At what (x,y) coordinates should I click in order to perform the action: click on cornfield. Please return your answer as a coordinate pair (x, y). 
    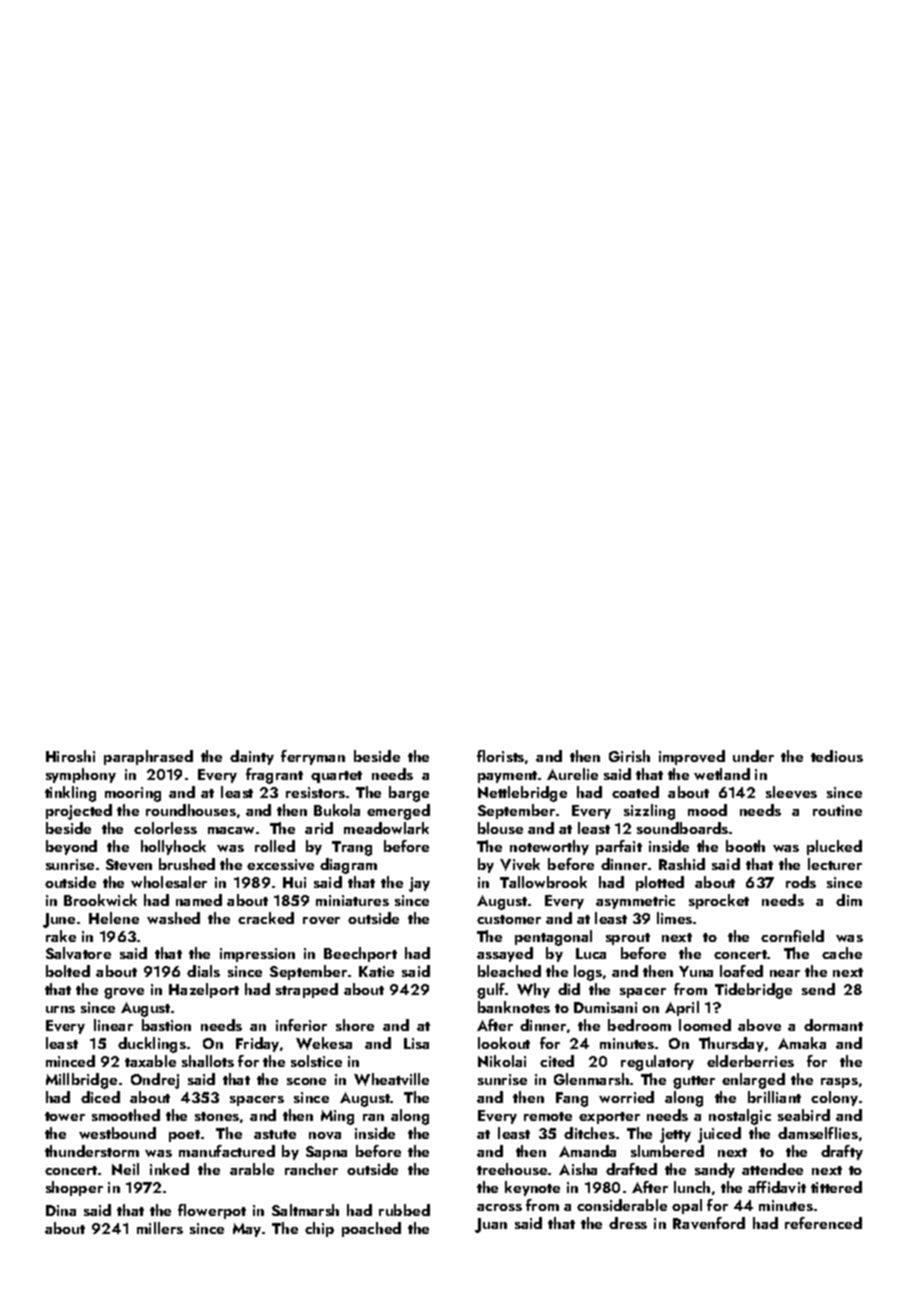
    Looking at the image, I should click on (792, 936).
